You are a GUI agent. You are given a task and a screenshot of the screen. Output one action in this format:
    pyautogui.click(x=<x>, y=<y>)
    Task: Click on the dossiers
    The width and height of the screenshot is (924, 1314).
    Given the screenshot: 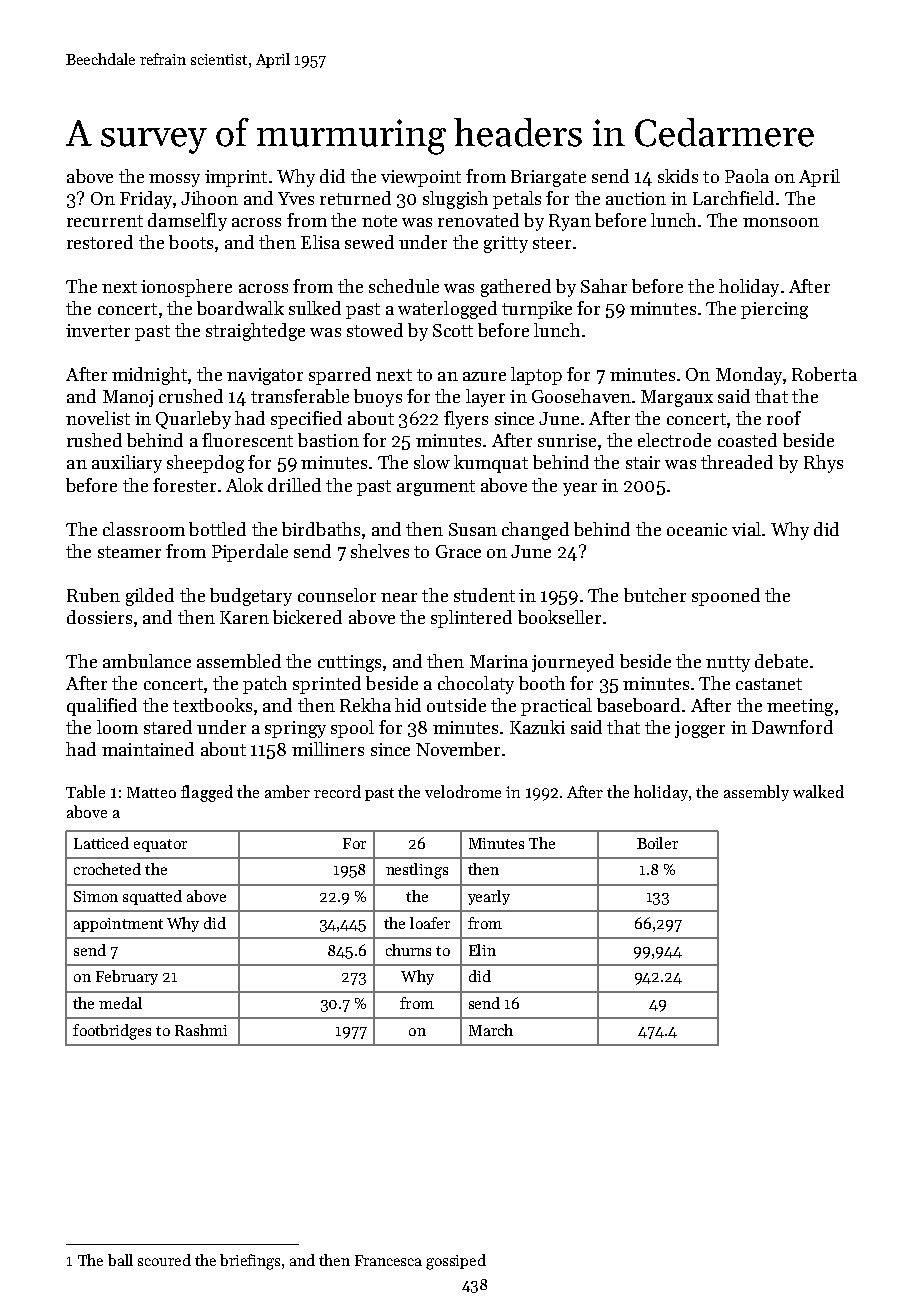 What is the action you would take?
    pyautogui.click(x=99, y=617)
